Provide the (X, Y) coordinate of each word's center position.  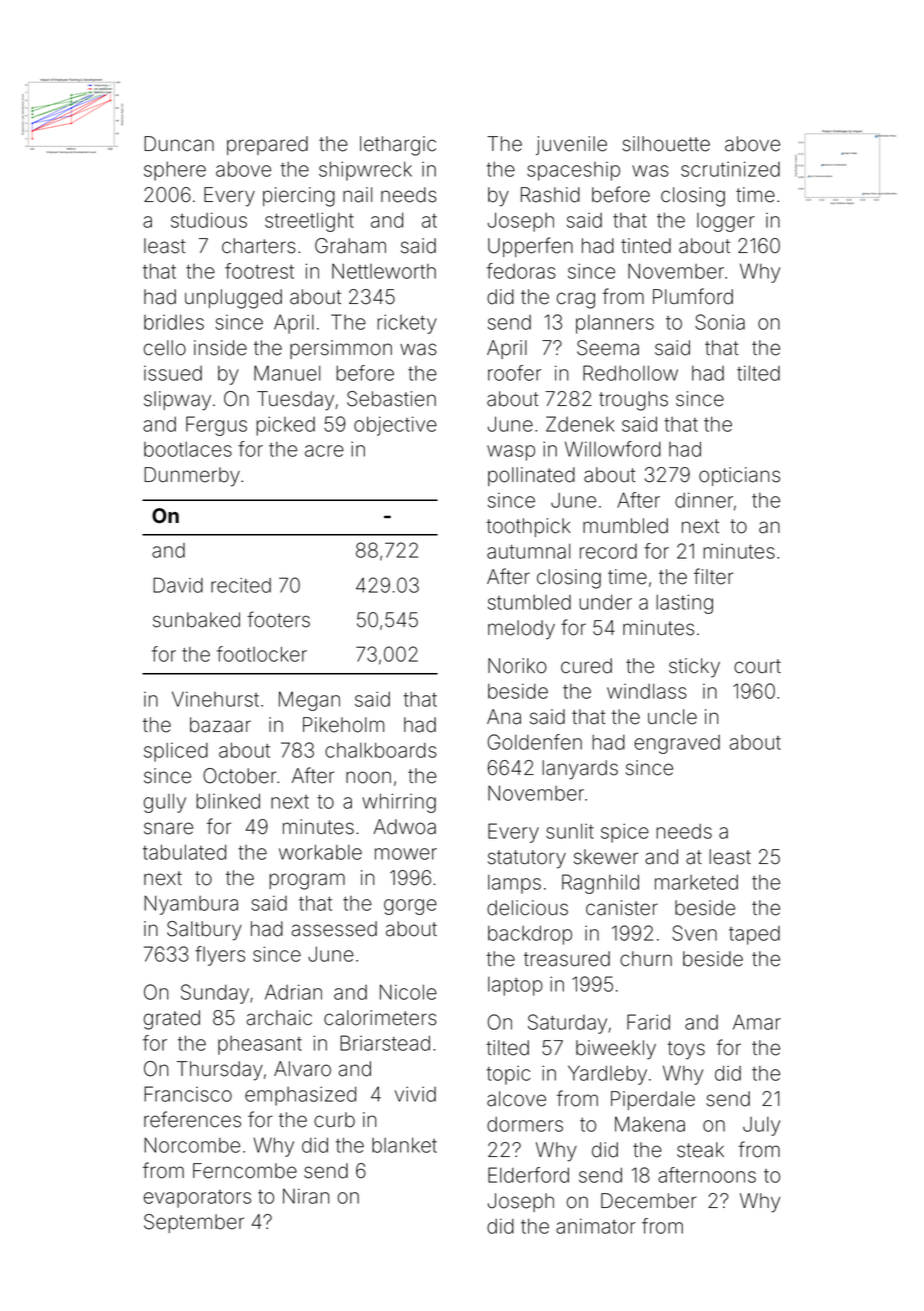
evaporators (197, 1199)
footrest (259, 271)
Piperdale (653, 1100)
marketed (696, 882)
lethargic (398, 146)
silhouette (666, 144)
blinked (228, 801)
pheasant (260, 1045)
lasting (684, 604)
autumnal (528, 551)
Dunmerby (192, 477)
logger (726, 222)
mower (406, 854)
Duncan (179, 144)
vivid (415, 1094)
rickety (407, 324)
